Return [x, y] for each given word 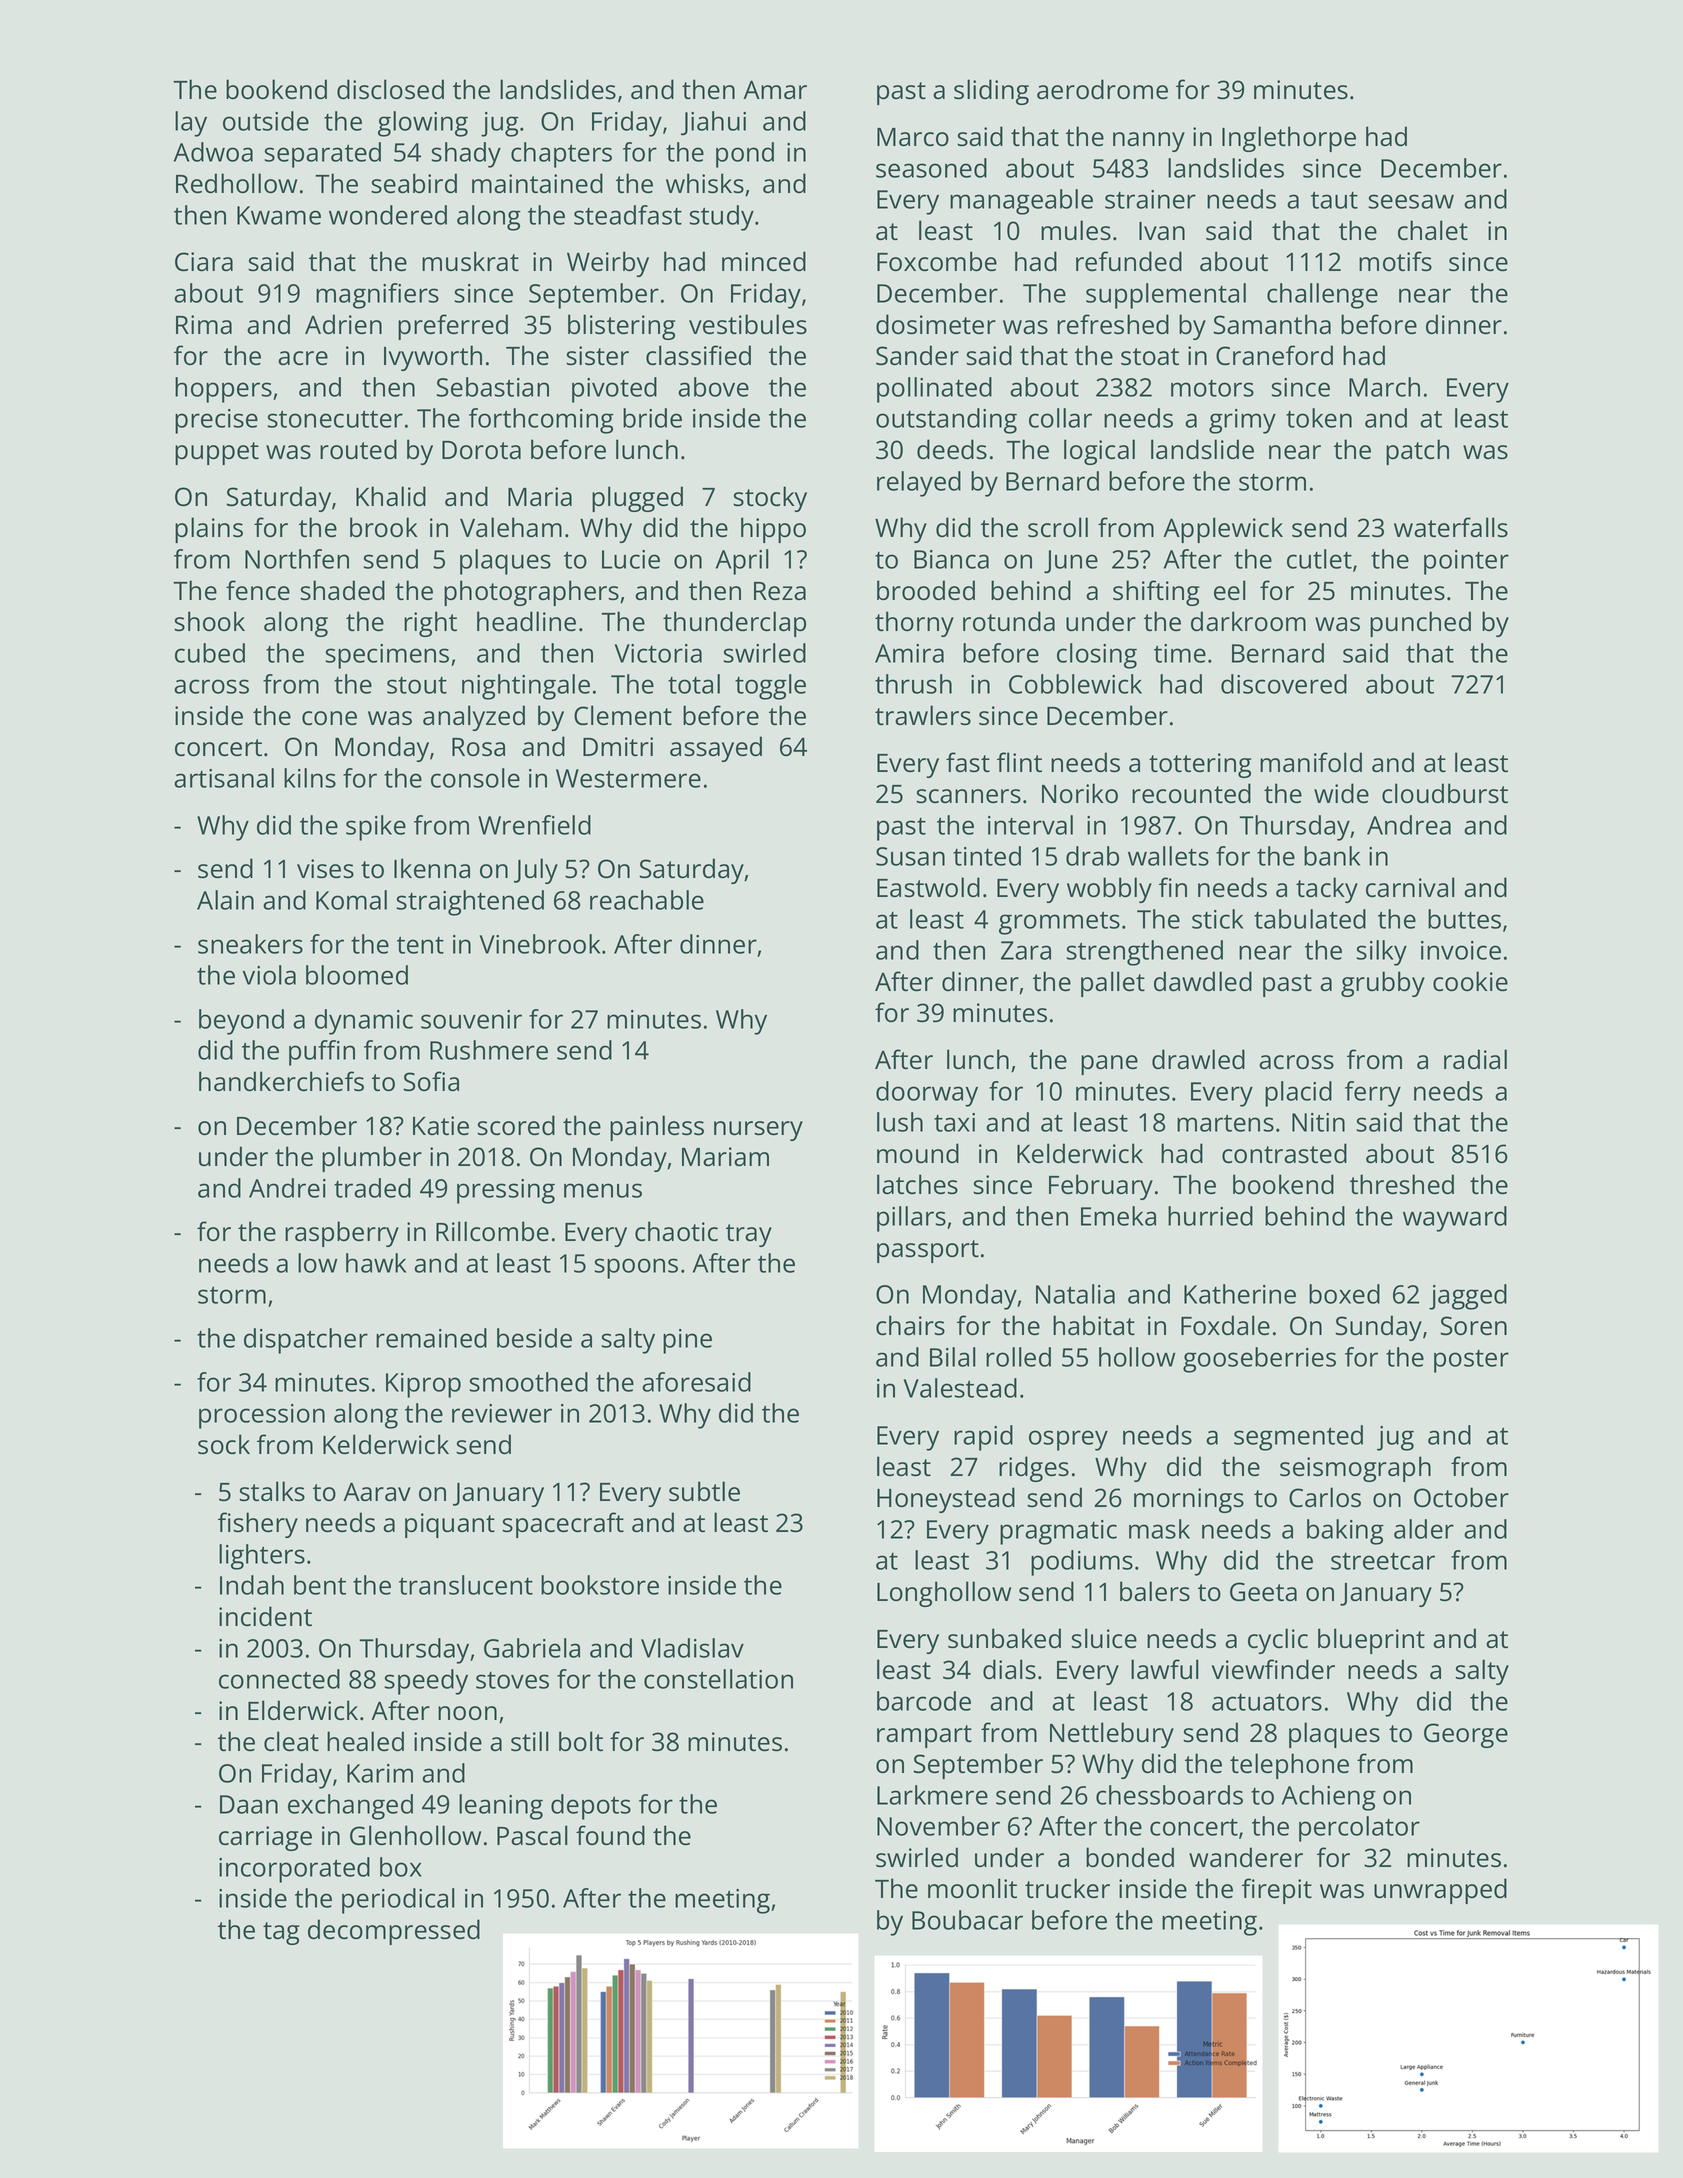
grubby [1383, 984]
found [610, 1835]
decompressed [394, 1932]
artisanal [224, 778]
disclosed [390, 89]
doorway [927, 1094]
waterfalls [1451, 527]
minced [764, 261]
